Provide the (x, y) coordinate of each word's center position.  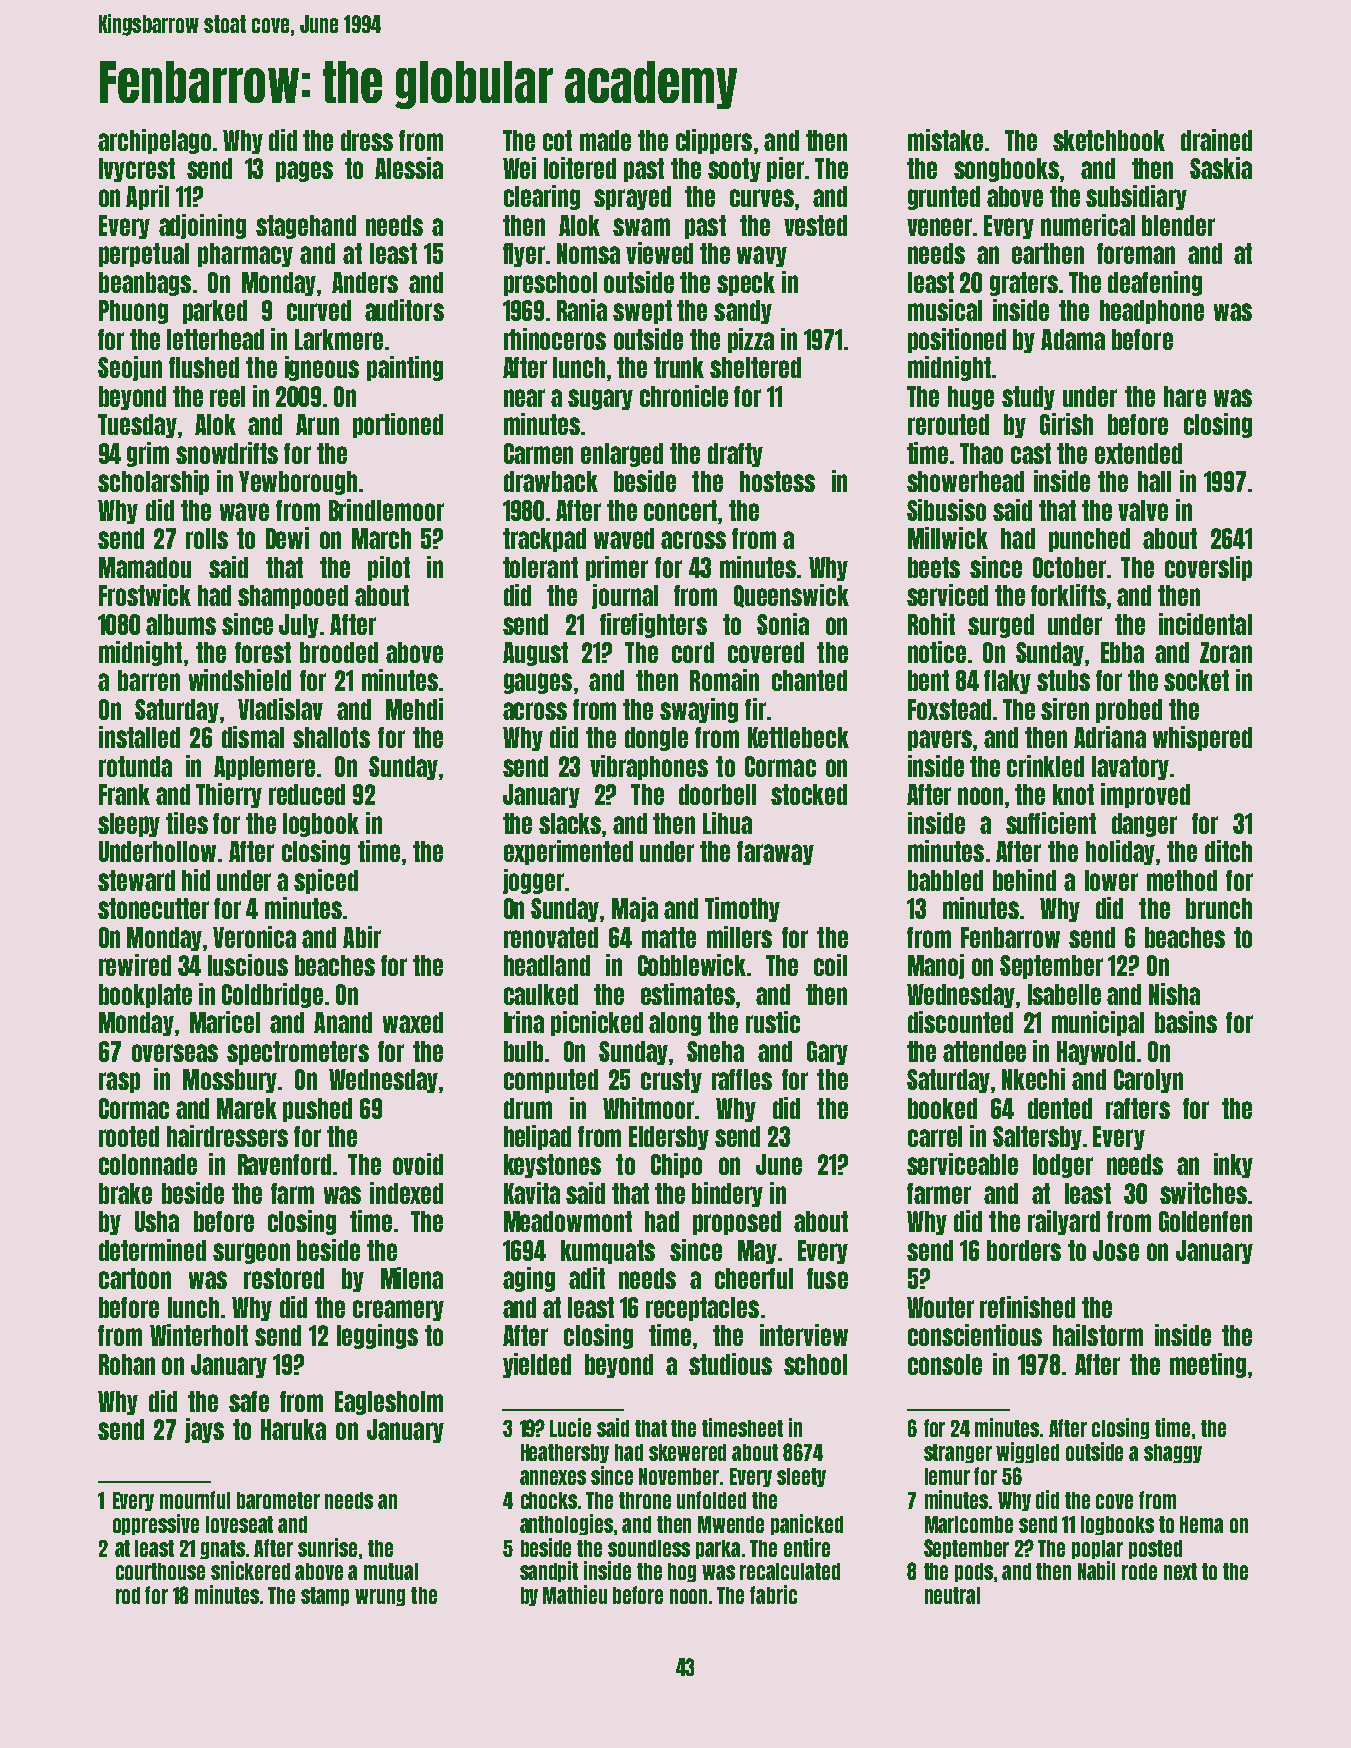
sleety (801, 1477)
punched (1089, 540)
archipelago (154, 141)
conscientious (975, 1335)
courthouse (160, 1571)
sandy (743, 312)
